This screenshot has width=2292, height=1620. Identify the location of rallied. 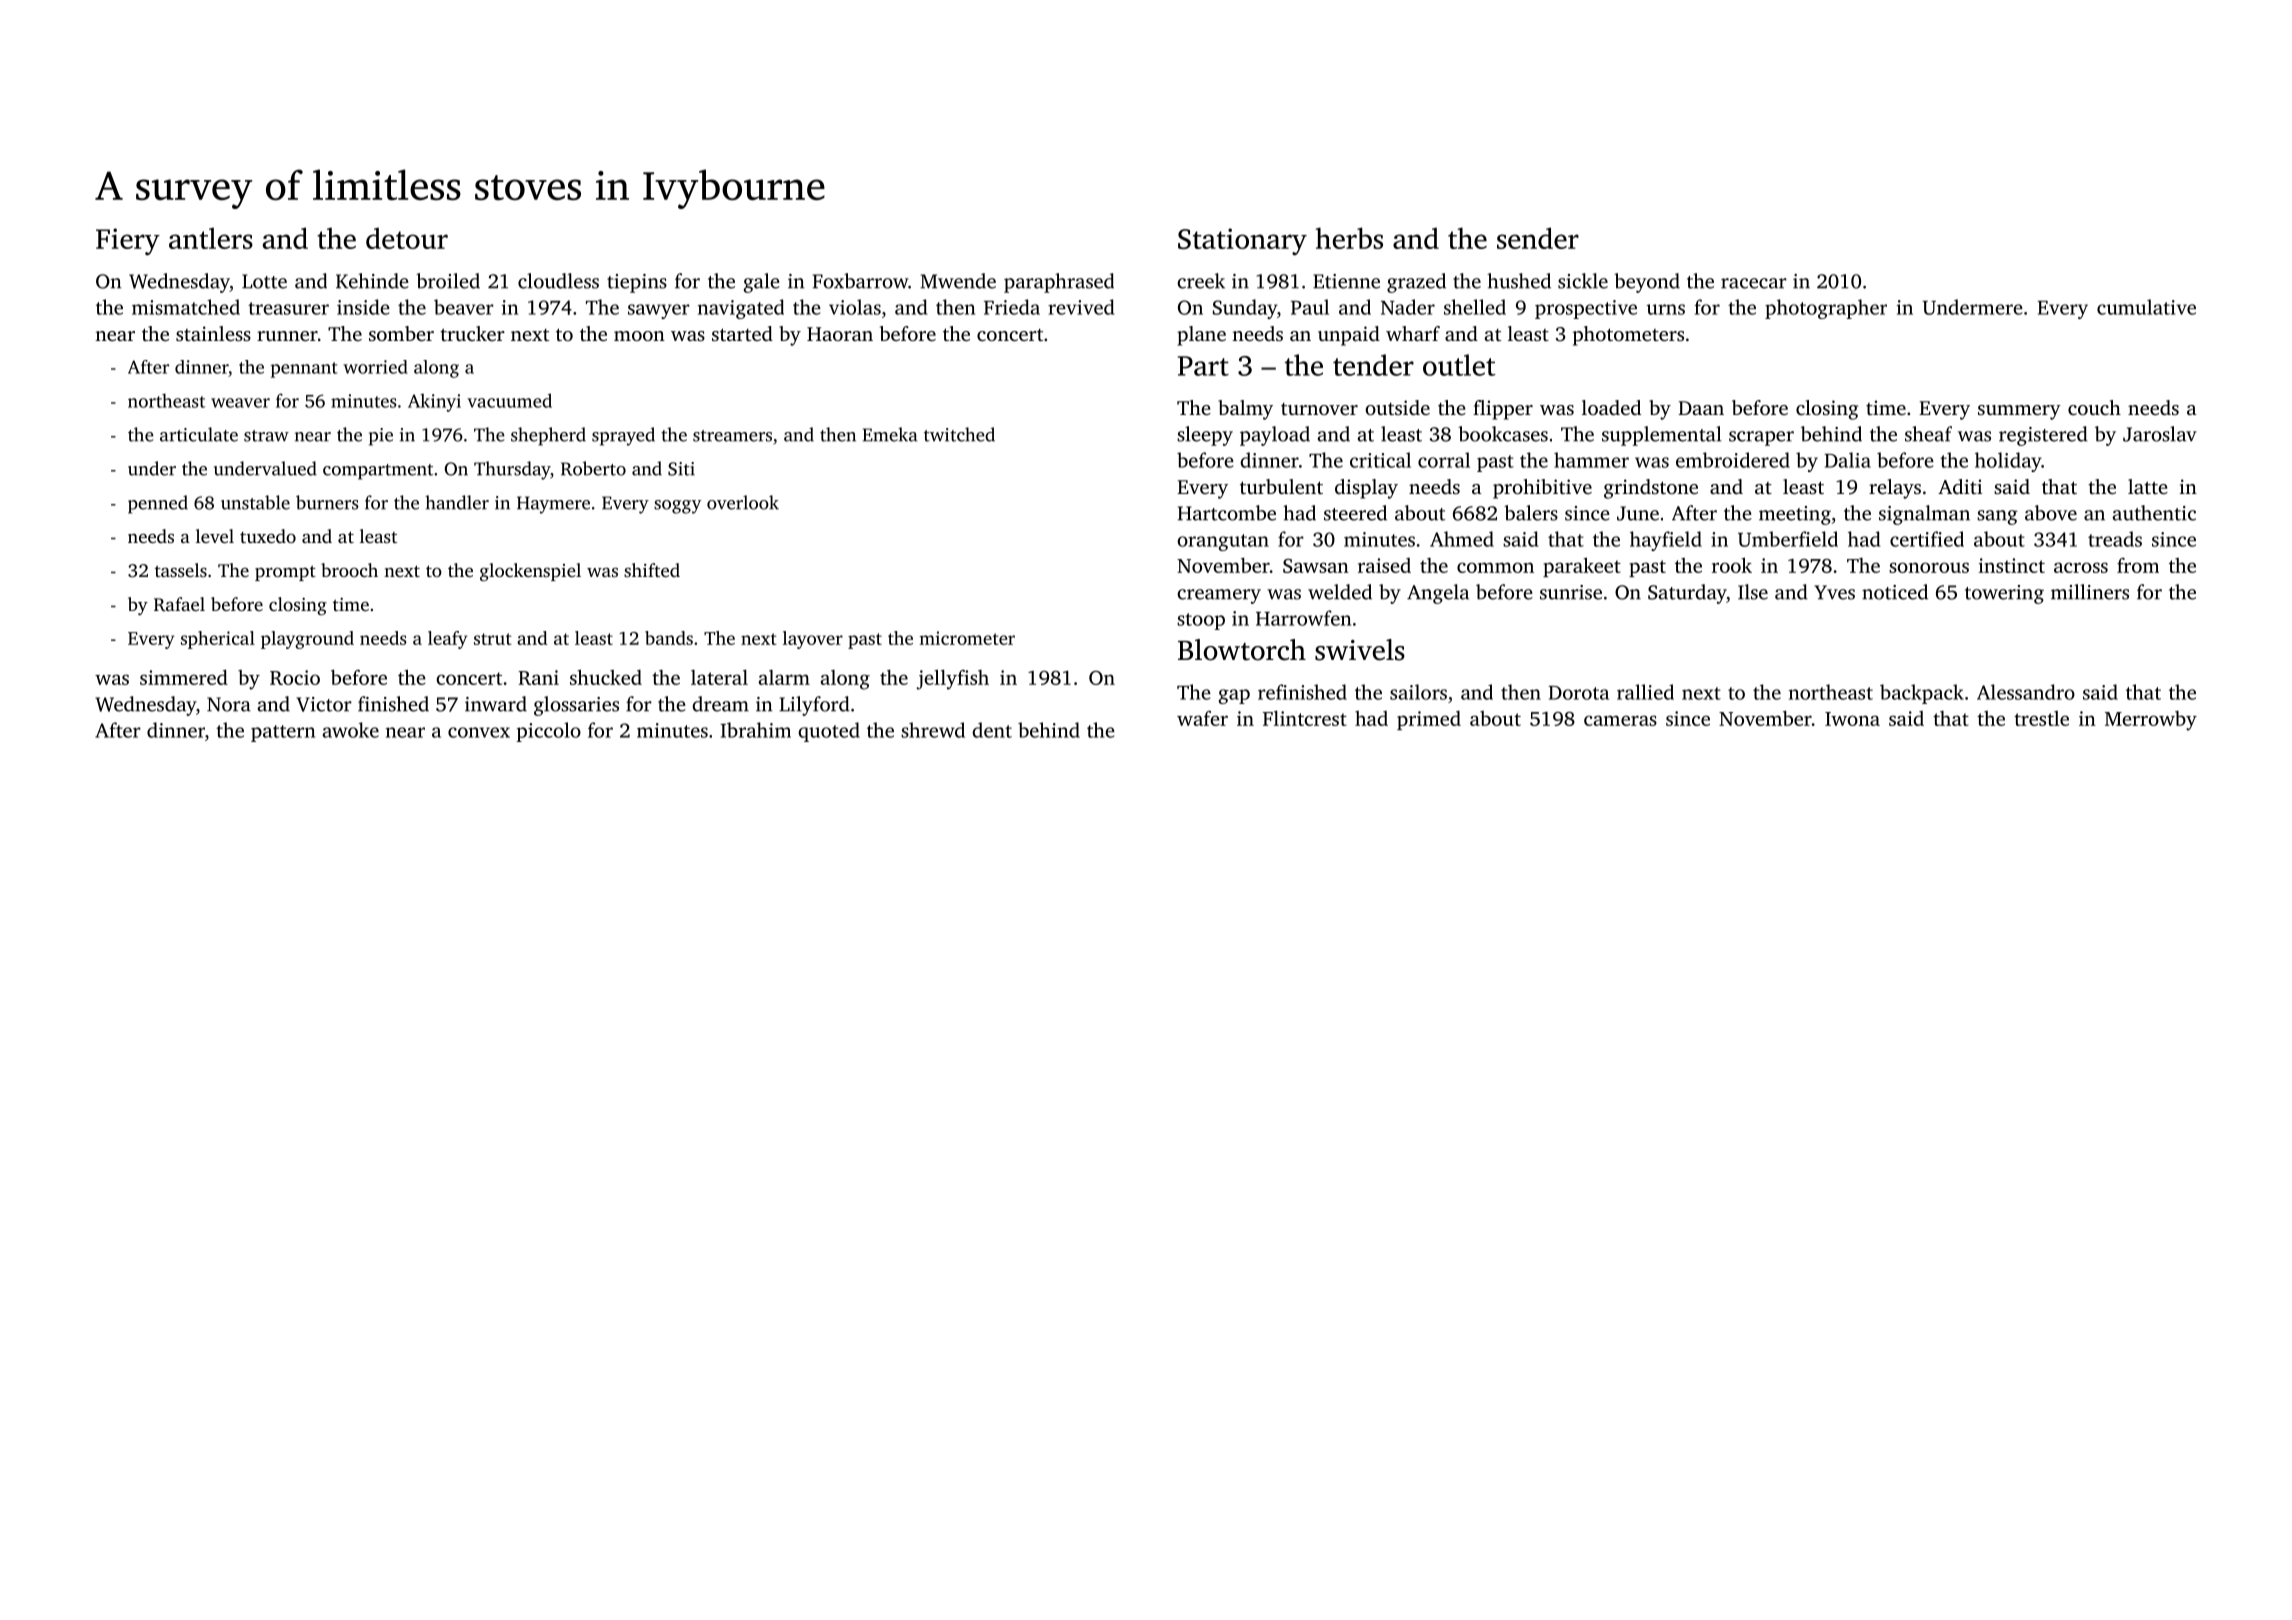
(1645, 692).
